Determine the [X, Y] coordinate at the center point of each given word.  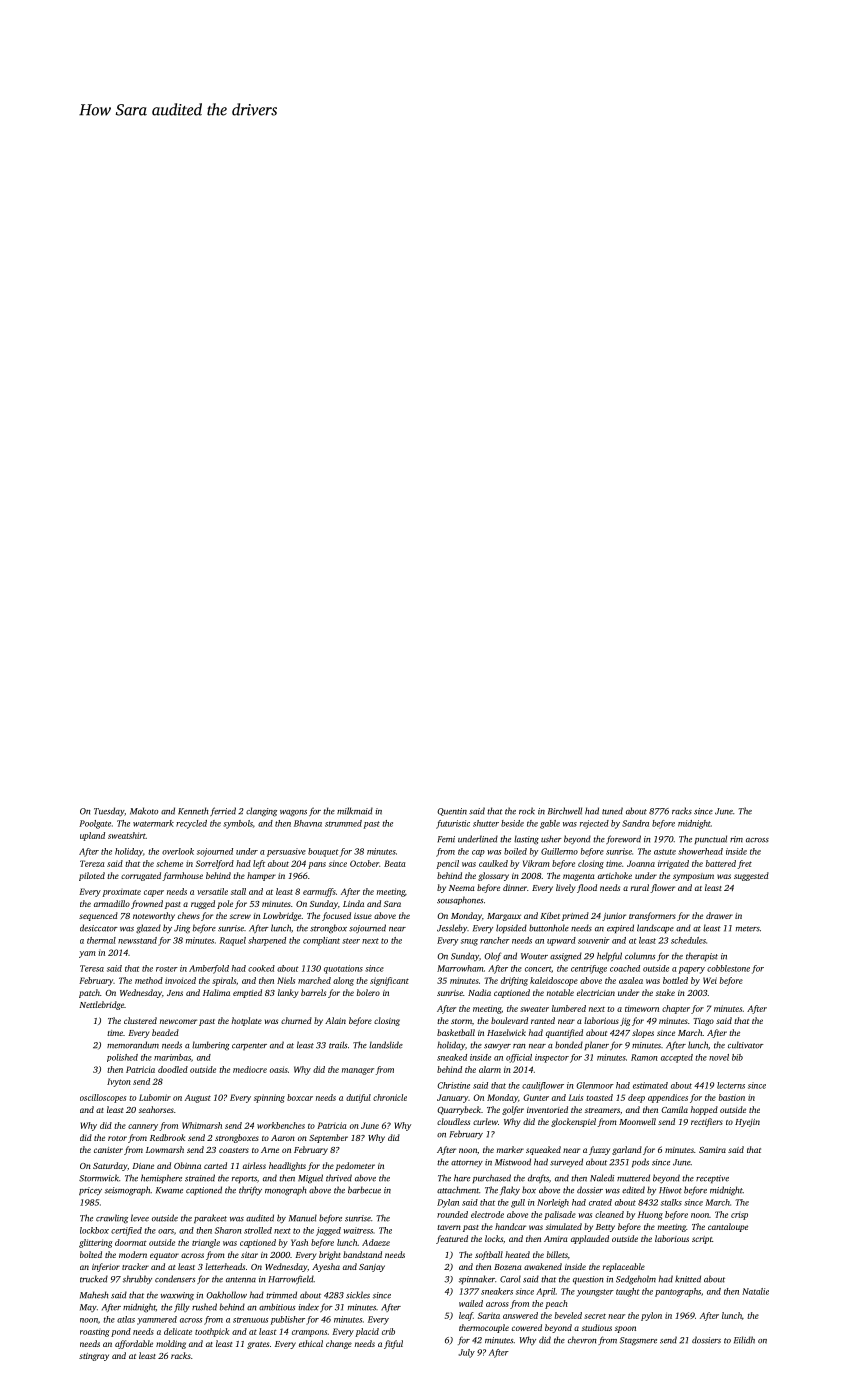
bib [737, 1057]
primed [575, 916]
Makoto [144, 811]
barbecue [364, 1190]
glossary [493, 876]
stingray [94, 1357]
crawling [112, 1219]
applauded [590, 1239]
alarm [490, 1069]
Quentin [452, 812]
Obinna [187, 1165]
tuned [612, 811]
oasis [279, 1069]
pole [225, 904]
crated [600, 1202]
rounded [452, 1214]
